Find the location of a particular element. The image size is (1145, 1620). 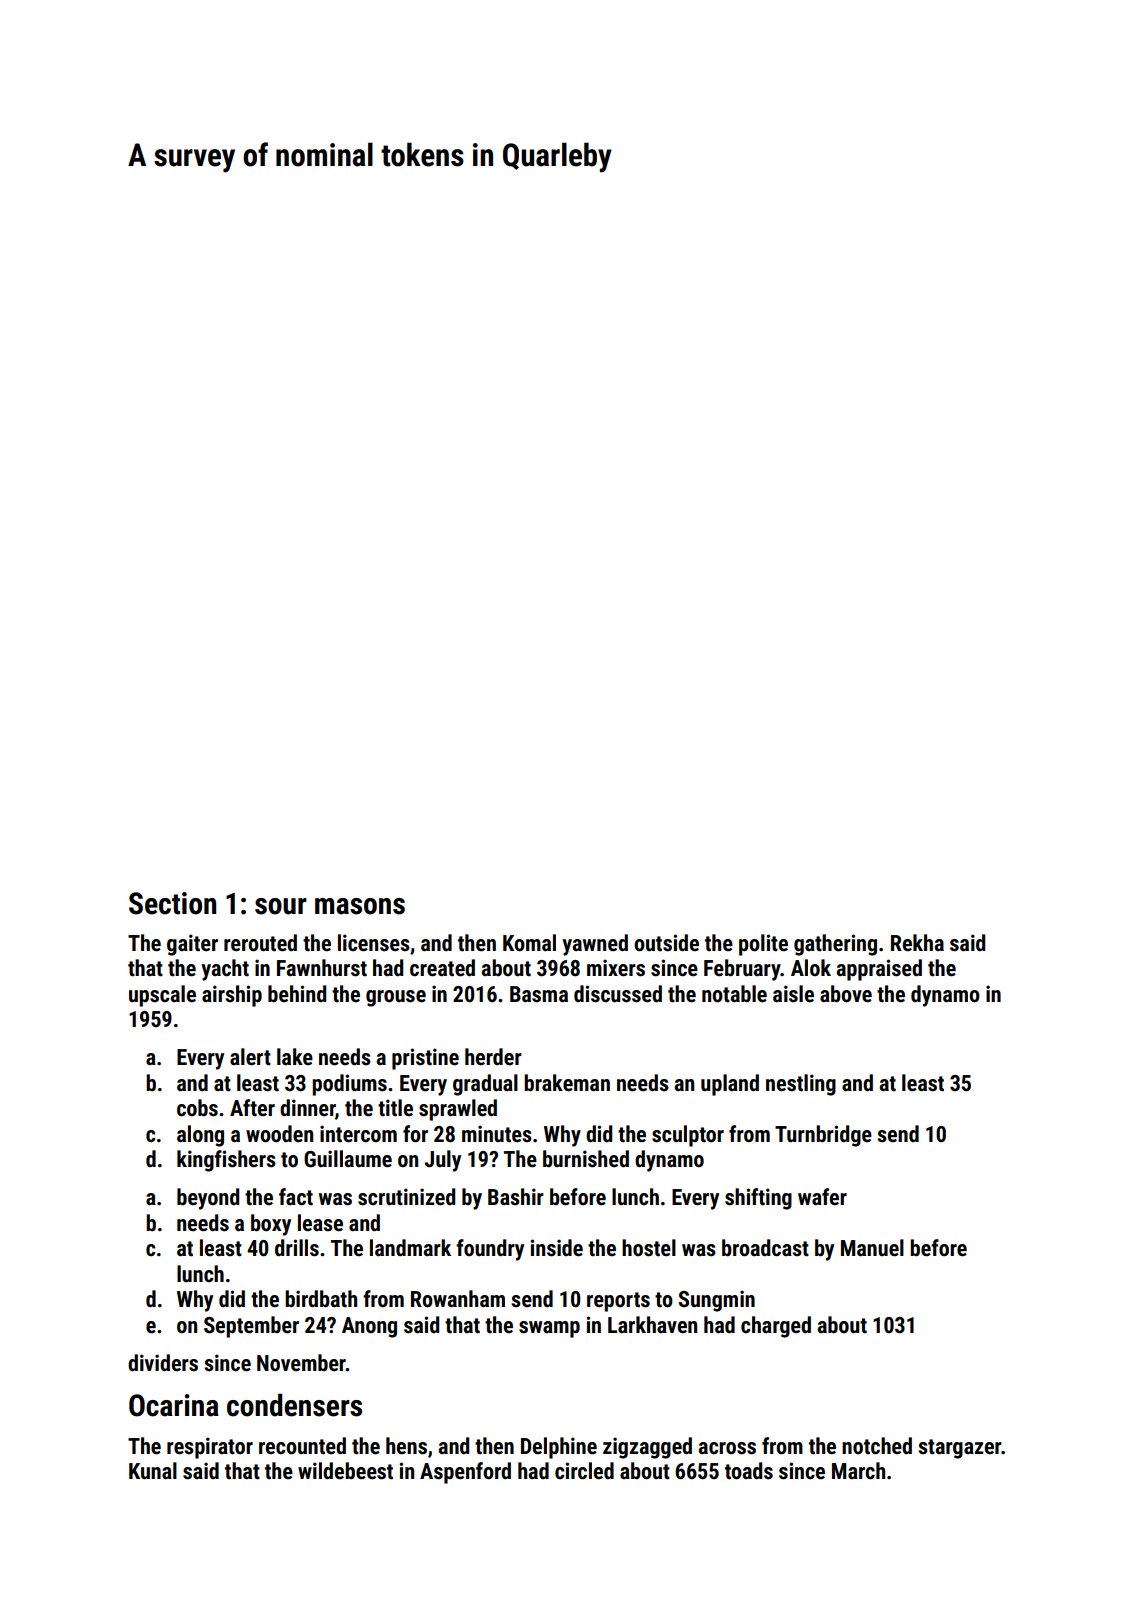

November is located at coordinates (301, 1363).
